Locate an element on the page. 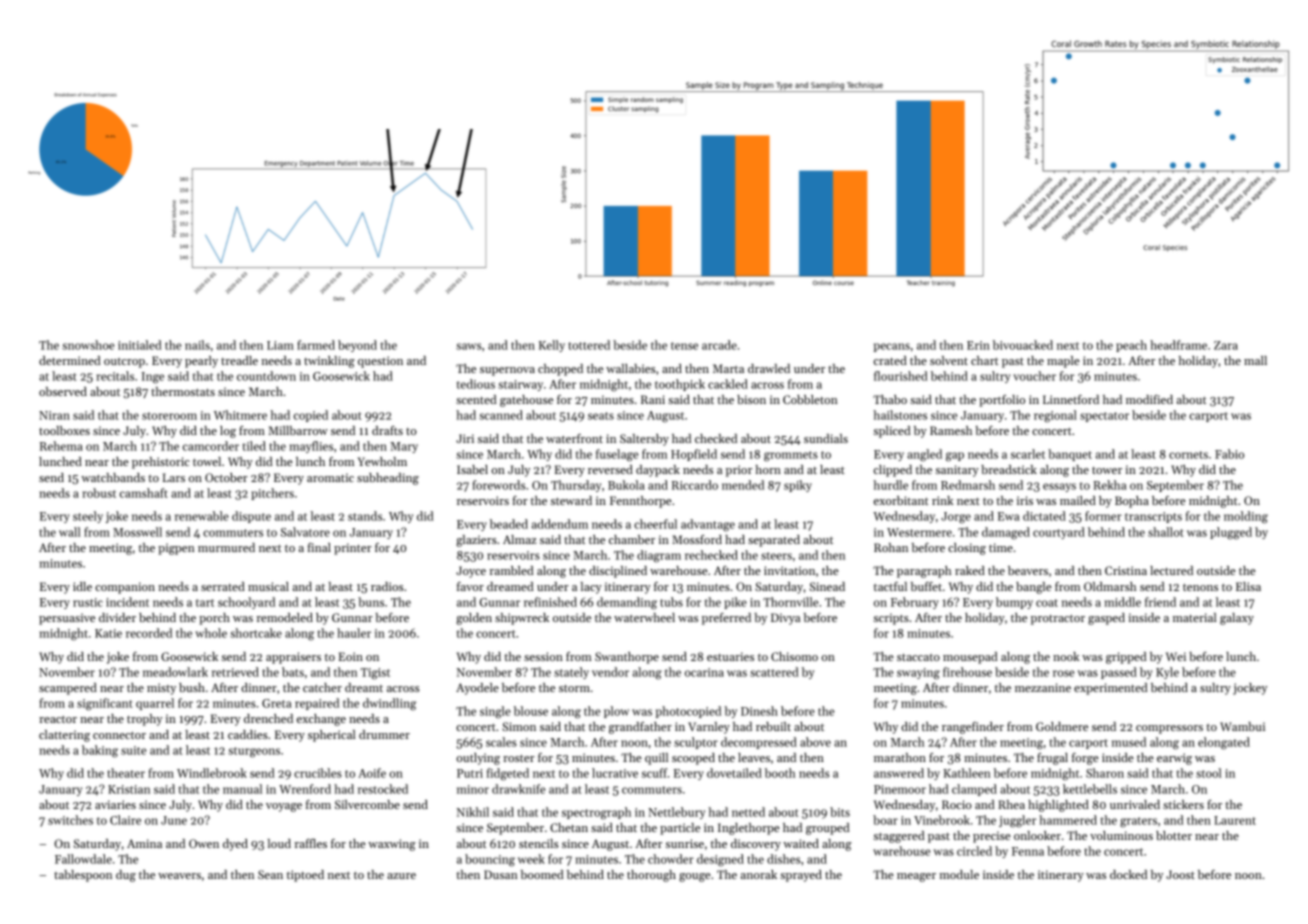  voyage is located at coordinates (284, 807).
